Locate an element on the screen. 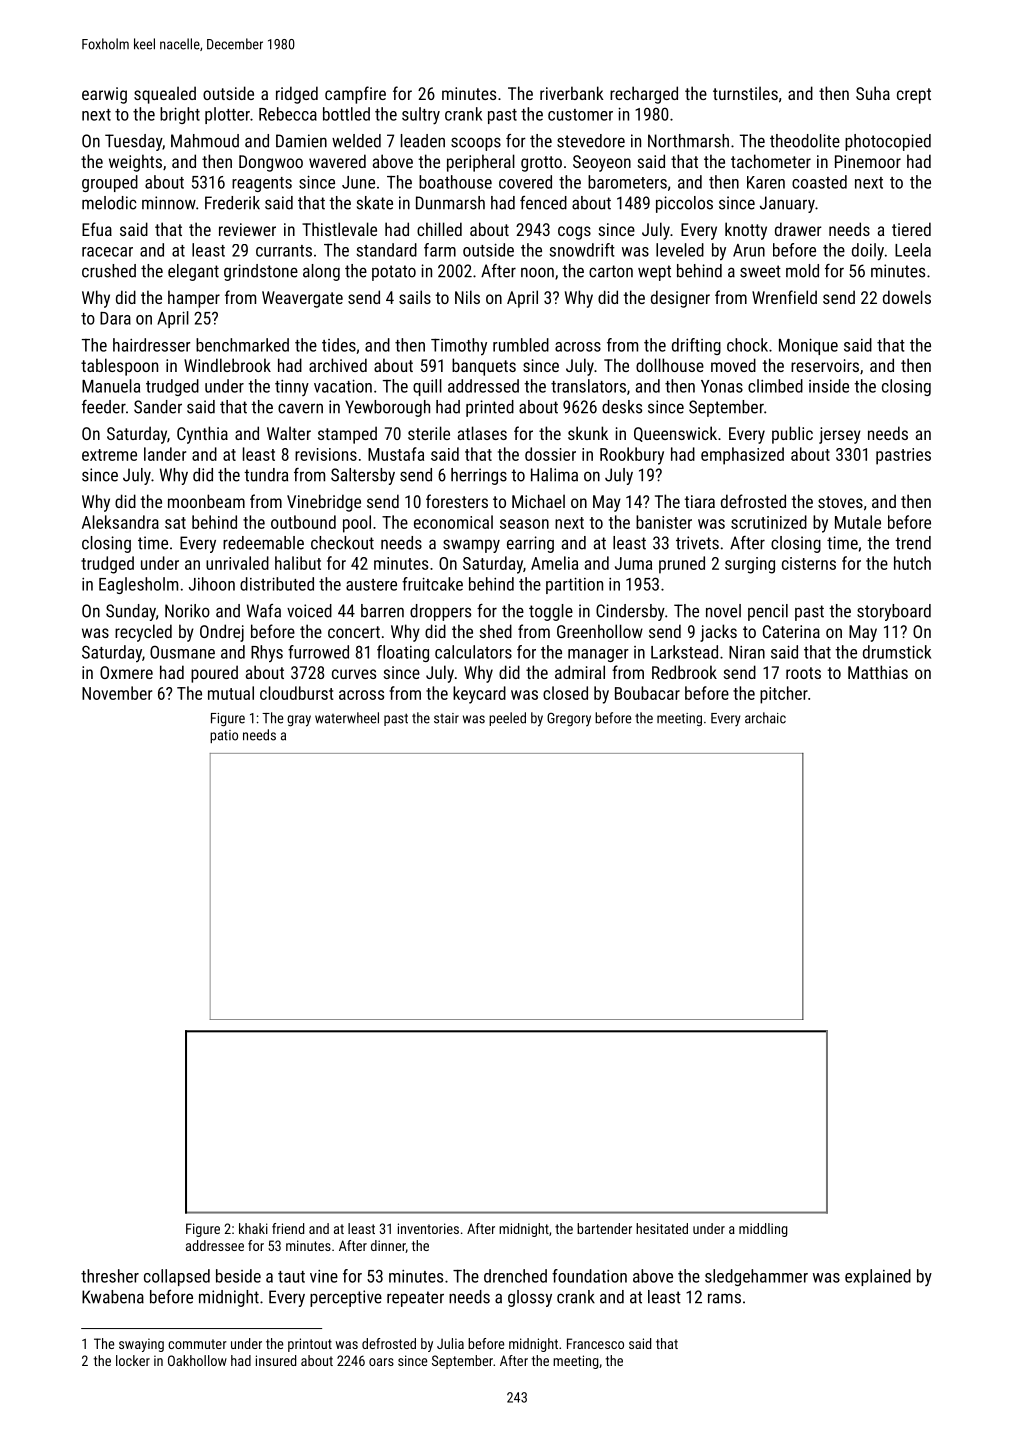 Image resolution: width=1013 pixels, height=1439 pixels. squealed is located at coordinates (165, 95).
